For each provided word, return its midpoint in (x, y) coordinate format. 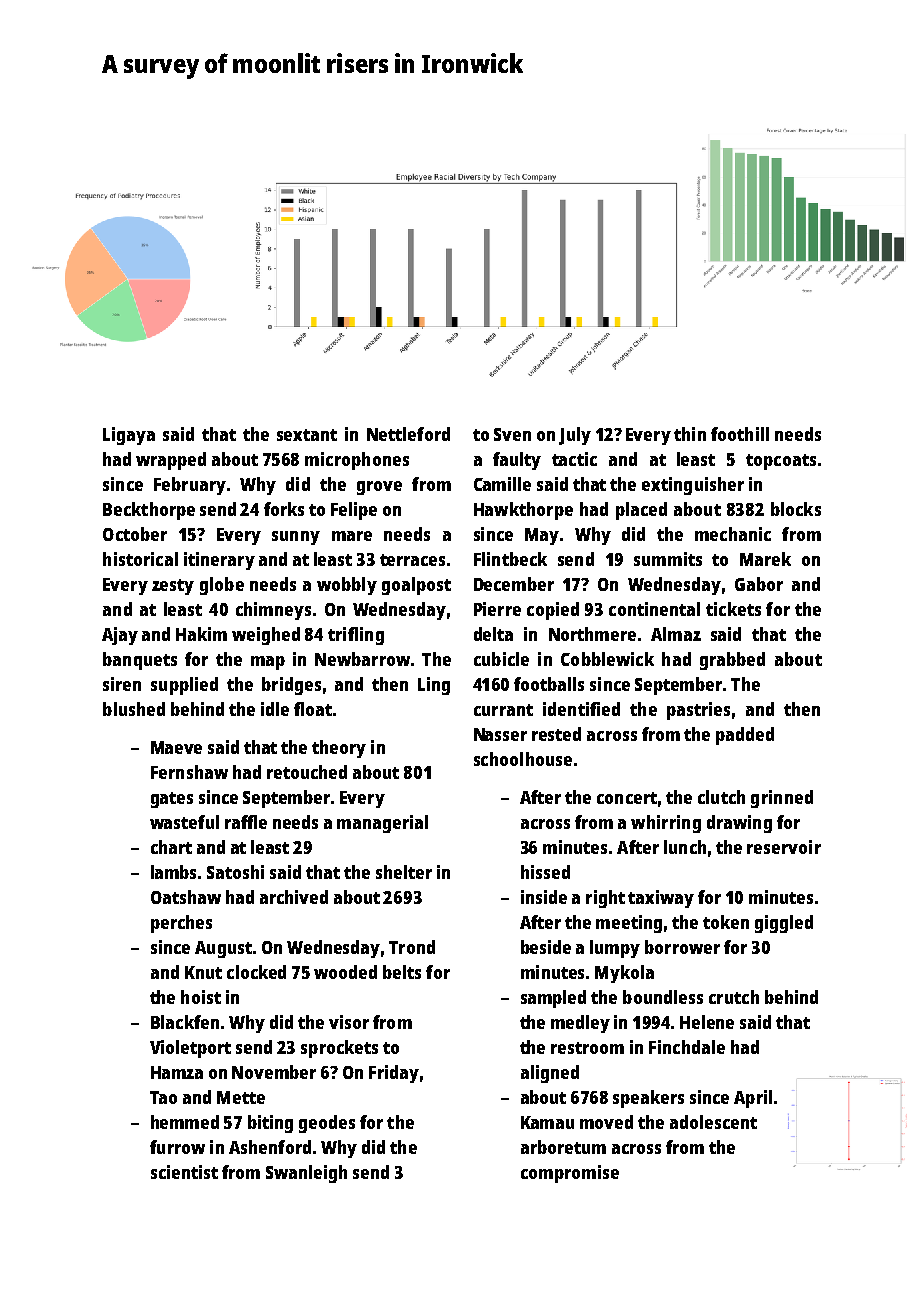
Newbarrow (362, 659)
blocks (796, 509)
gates (172, 800)
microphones (357, 461)
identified (581, 709)
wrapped (171, 461)
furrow (177, 1147)
